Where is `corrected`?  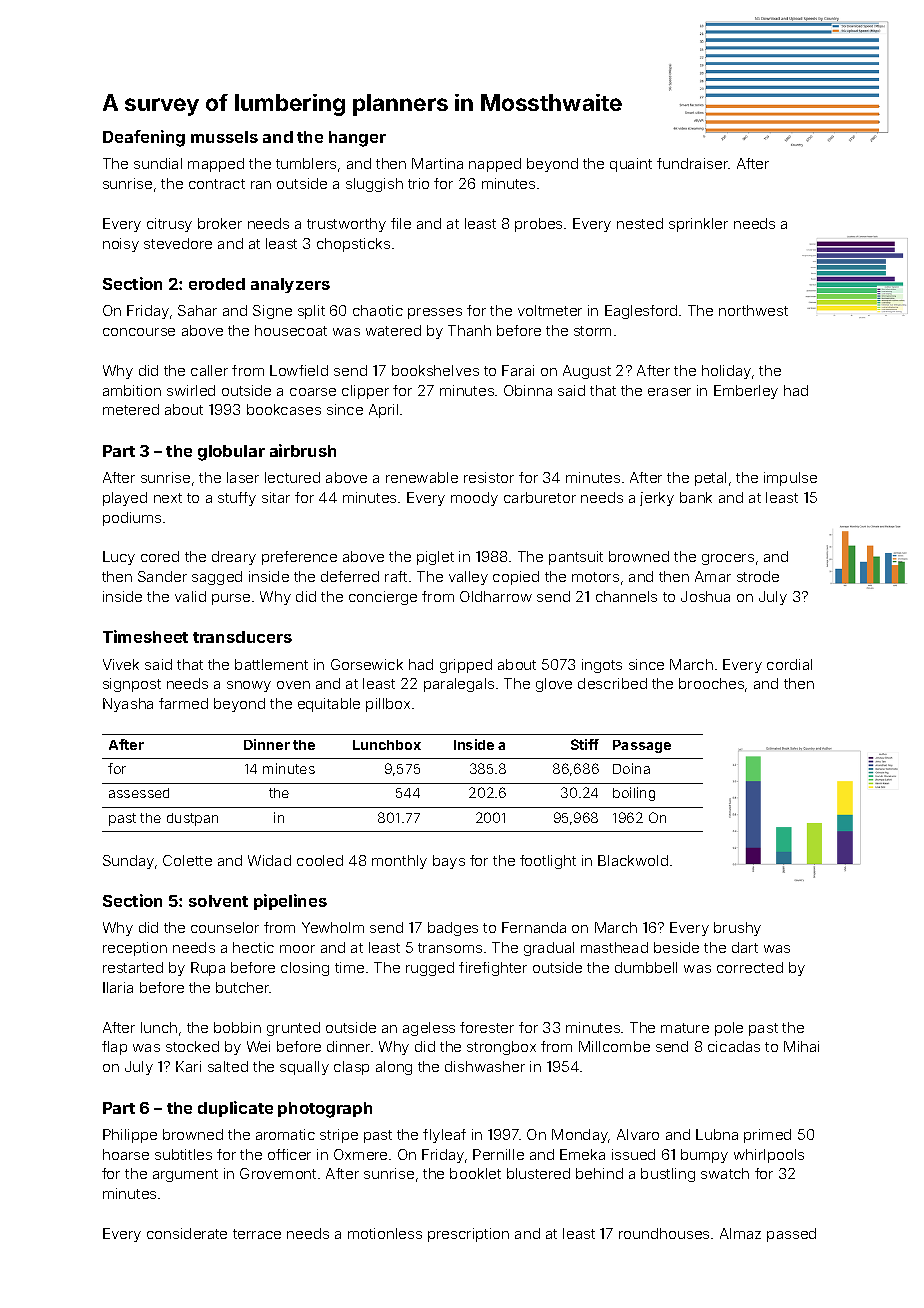 corrected is located at coordinates (750, 967).
